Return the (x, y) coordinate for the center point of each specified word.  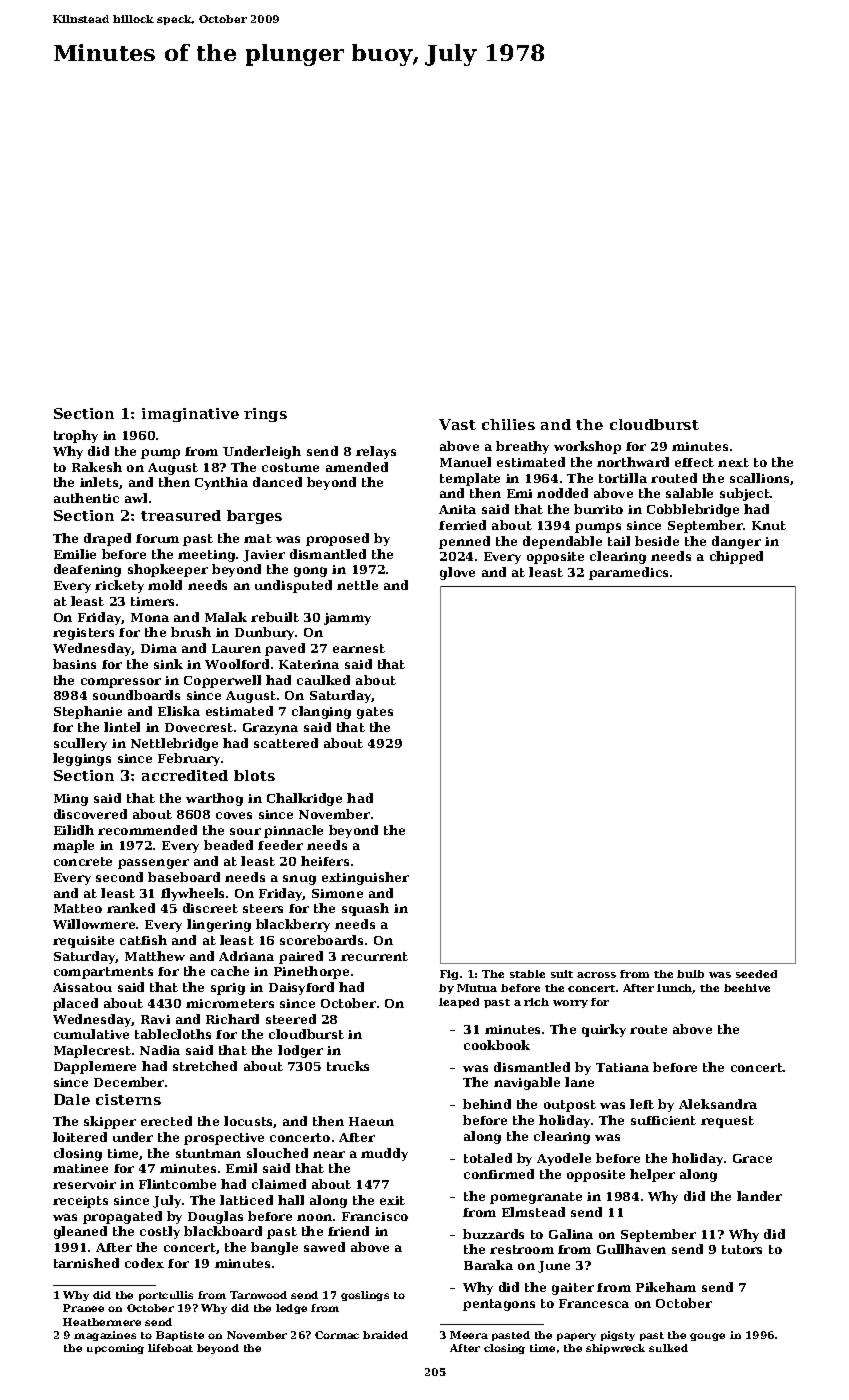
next (733, 462)
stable (527, 974)
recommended (147, 830)
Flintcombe (177, 1184)
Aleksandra (718, 1104)
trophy (76, 436)
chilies (508, 424)
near (329, 1154)
